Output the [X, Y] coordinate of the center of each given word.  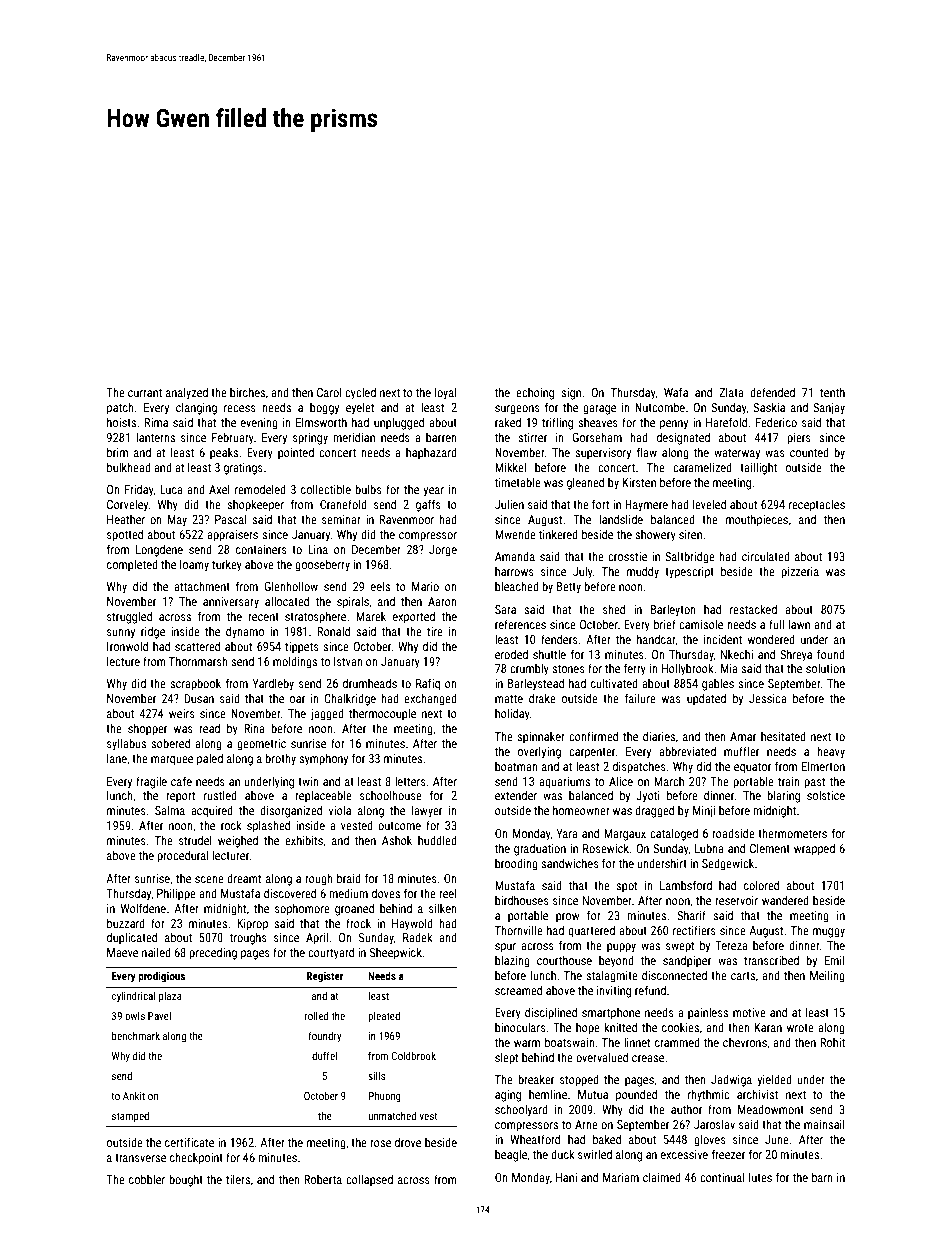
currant [145, 393]
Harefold [726, 422]
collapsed [369, 1180]
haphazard [431, 453]
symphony [323, 759]
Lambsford [686, 885]
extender [516, 795]
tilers [238, 1179]
